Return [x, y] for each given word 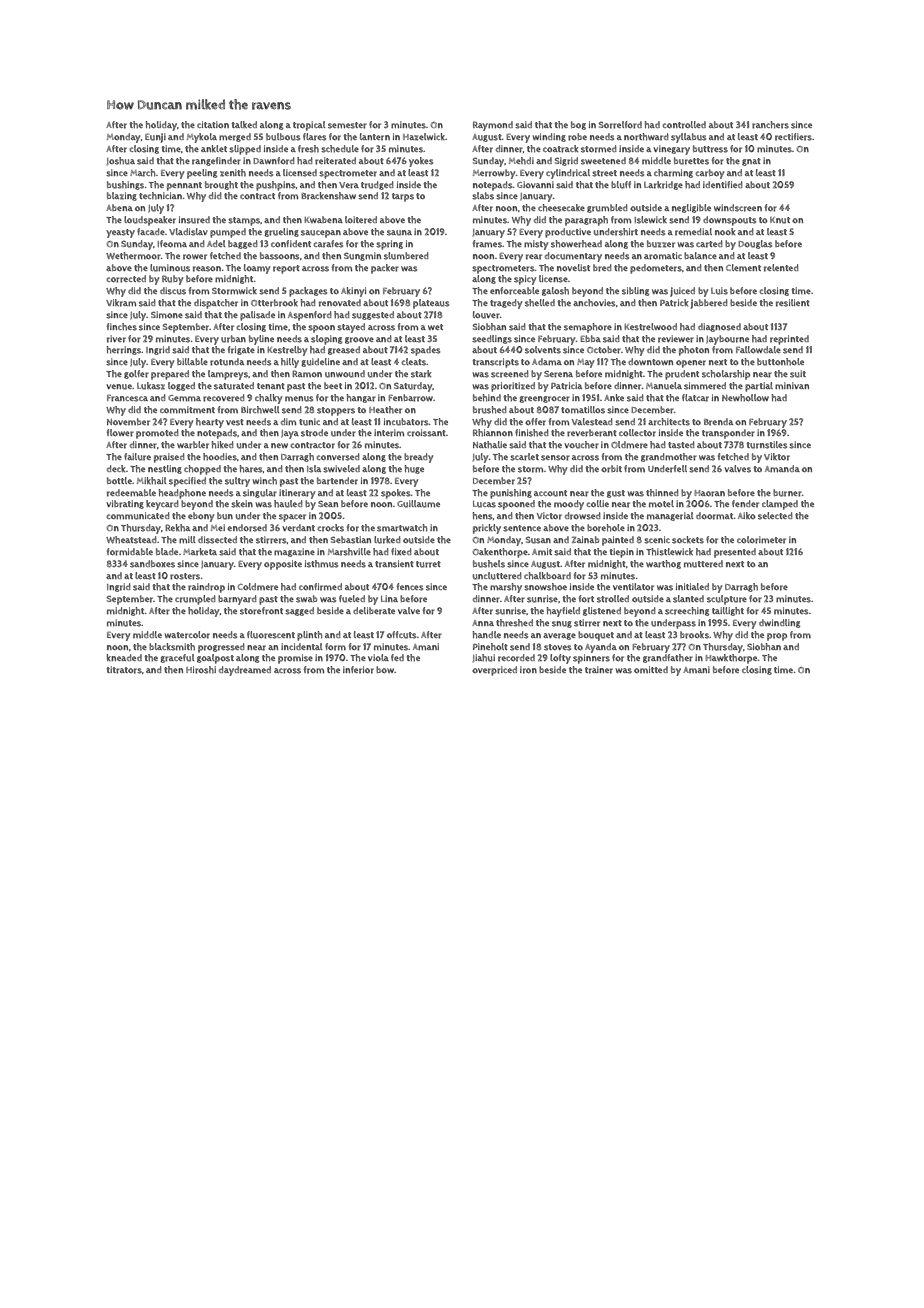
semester [347, 125]
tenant [271, 386]
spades [425, 351]
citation [213, 124]
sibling [635, 291]
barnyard [237, 600]
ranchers [770, 125]
